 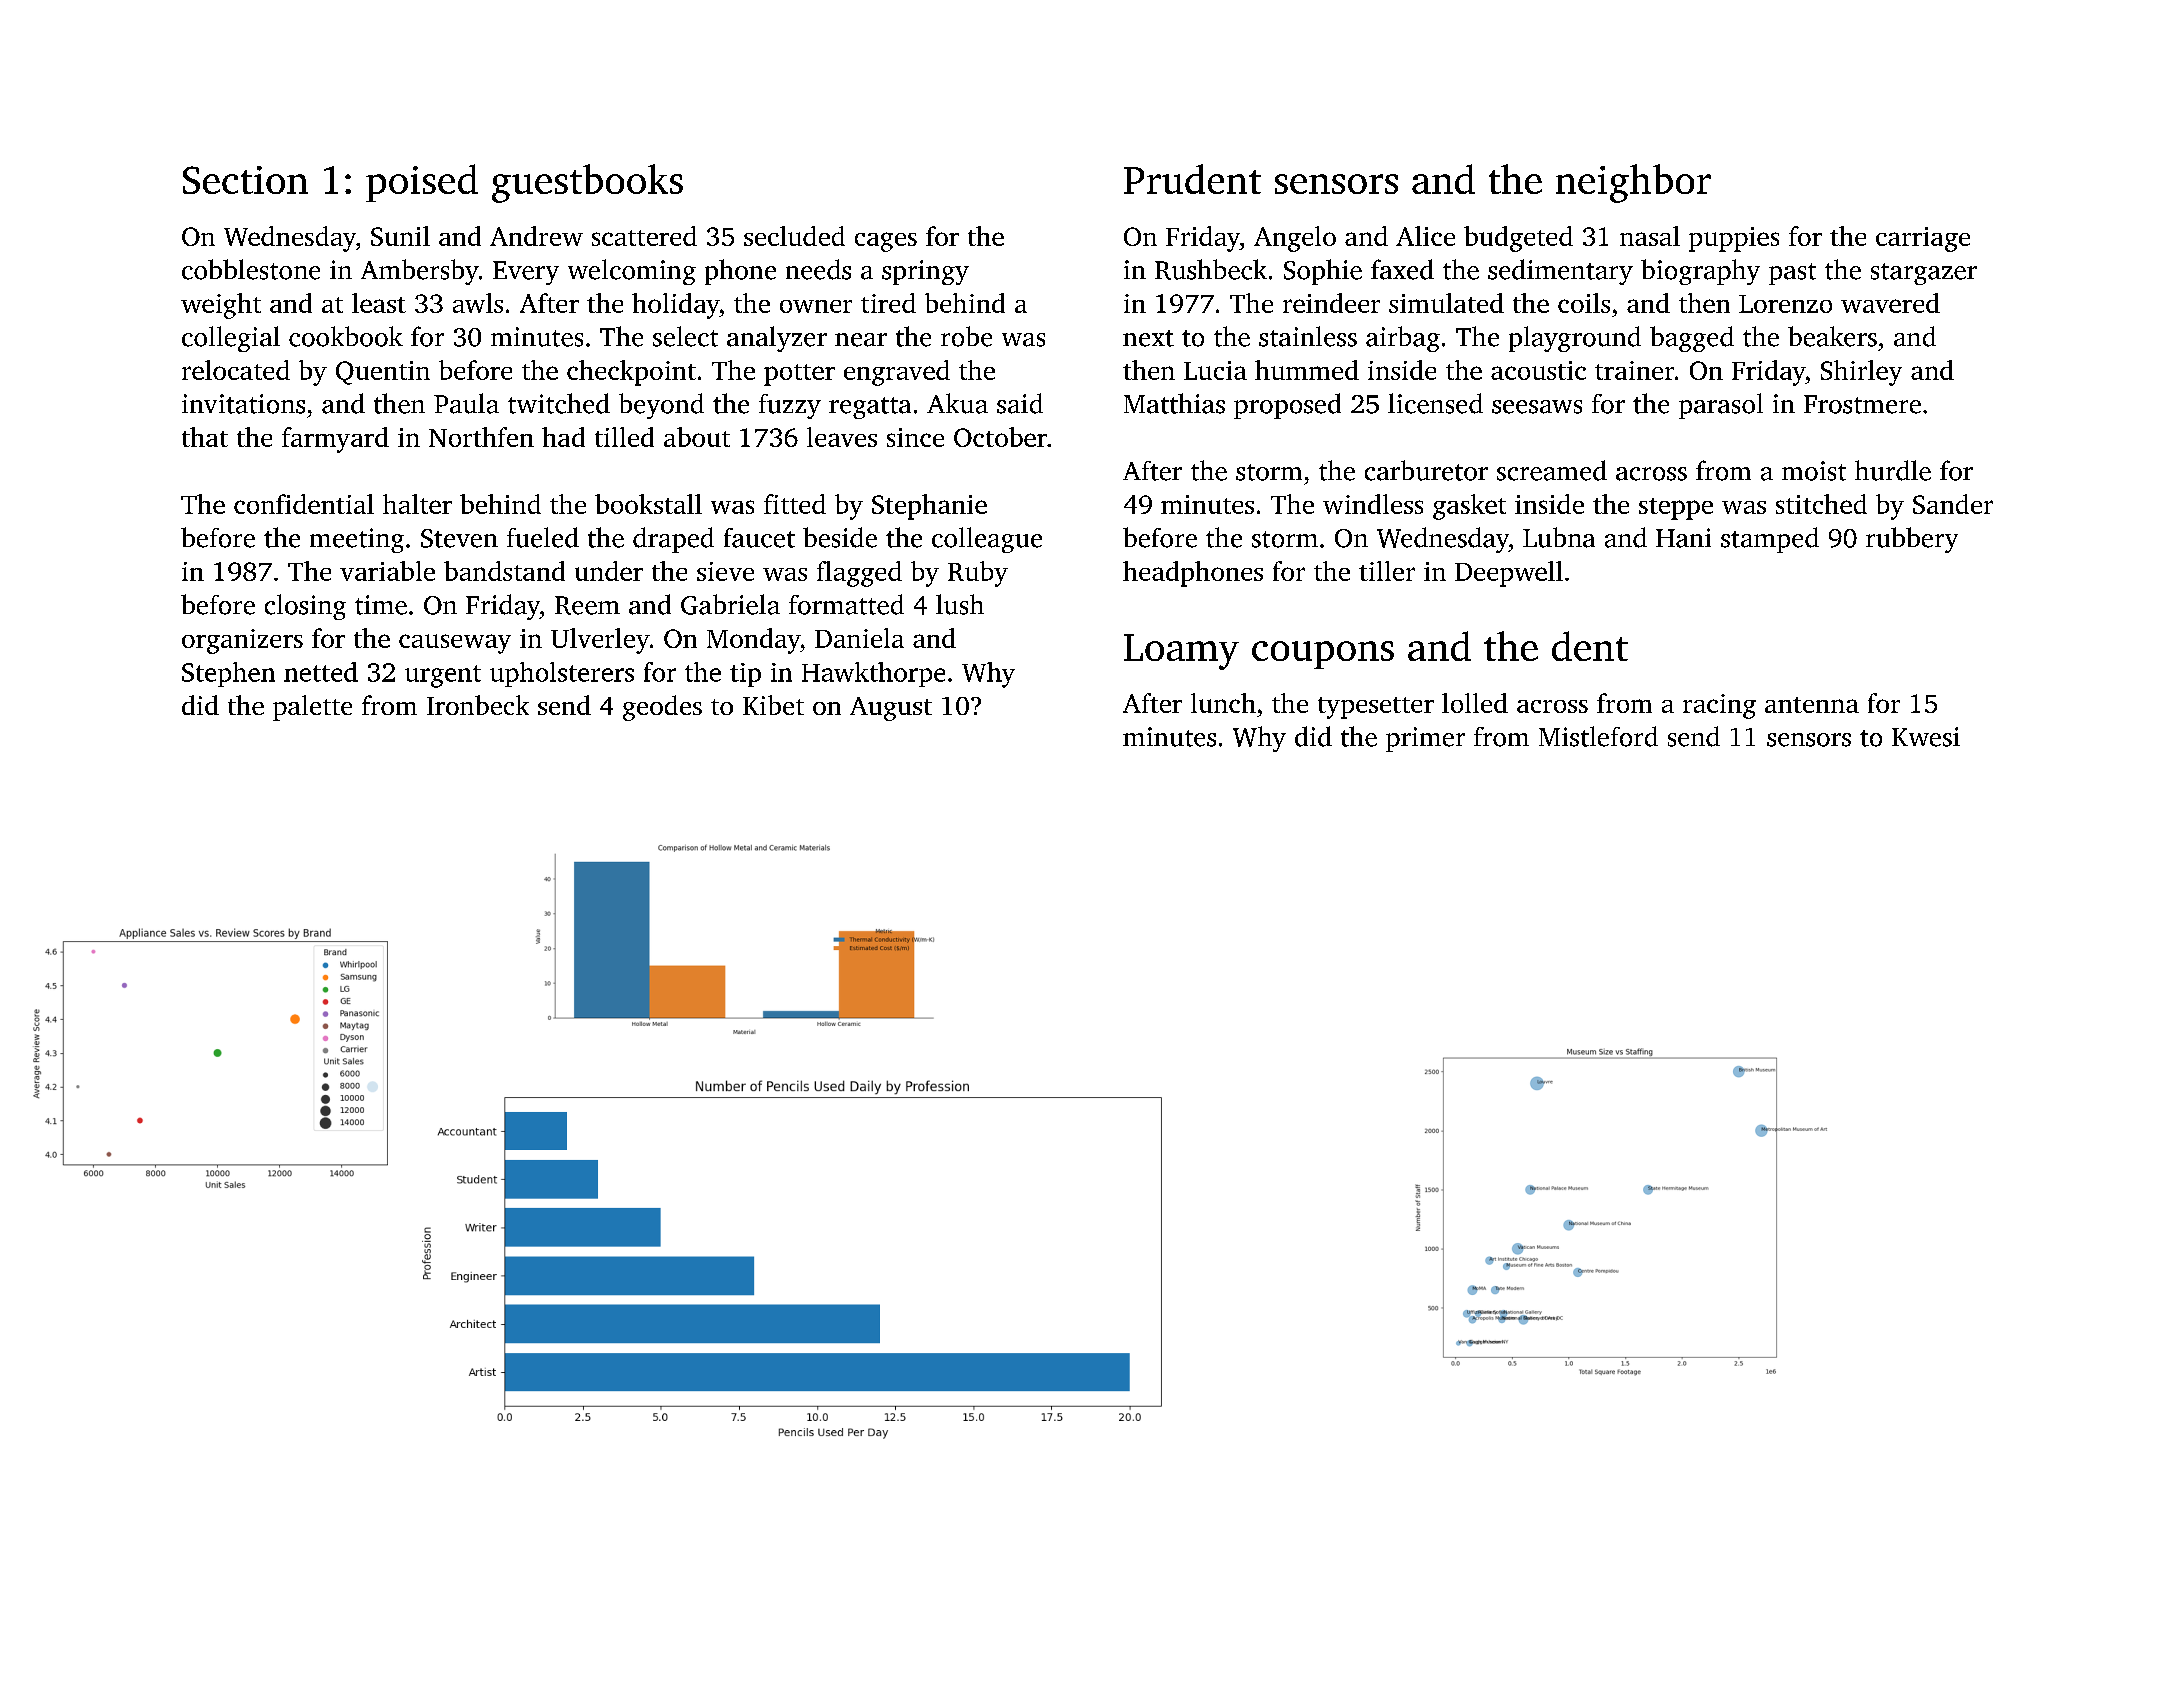 What do you see at coordinates (1633, 183) in the screenshot?
I see `neighbor` at bounding box center [1633, 183].
